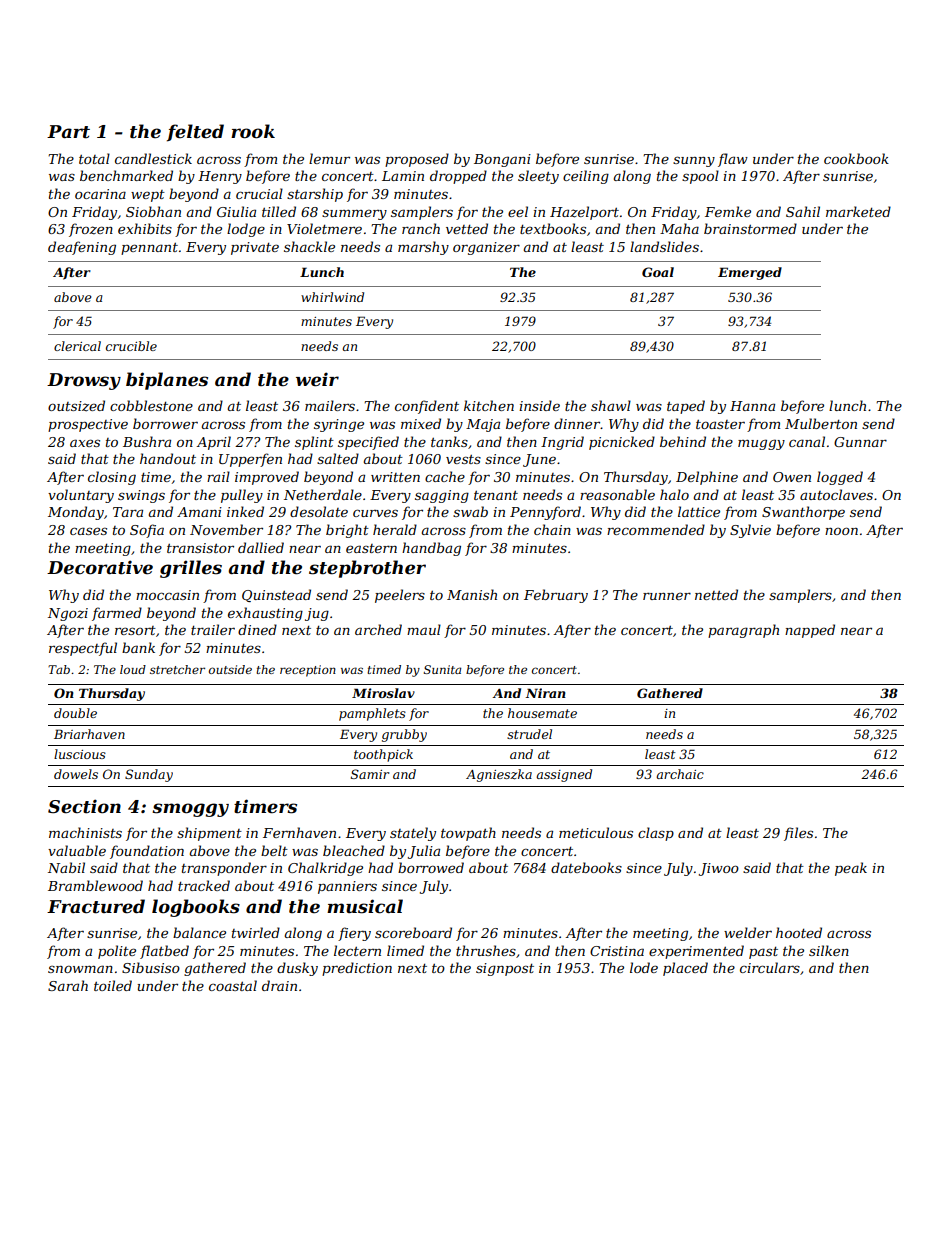 This page has width=952, height=1233. What do you see at coordinates (686, 407) in the page?
I see `taped` at bounding box center [686, 407].
